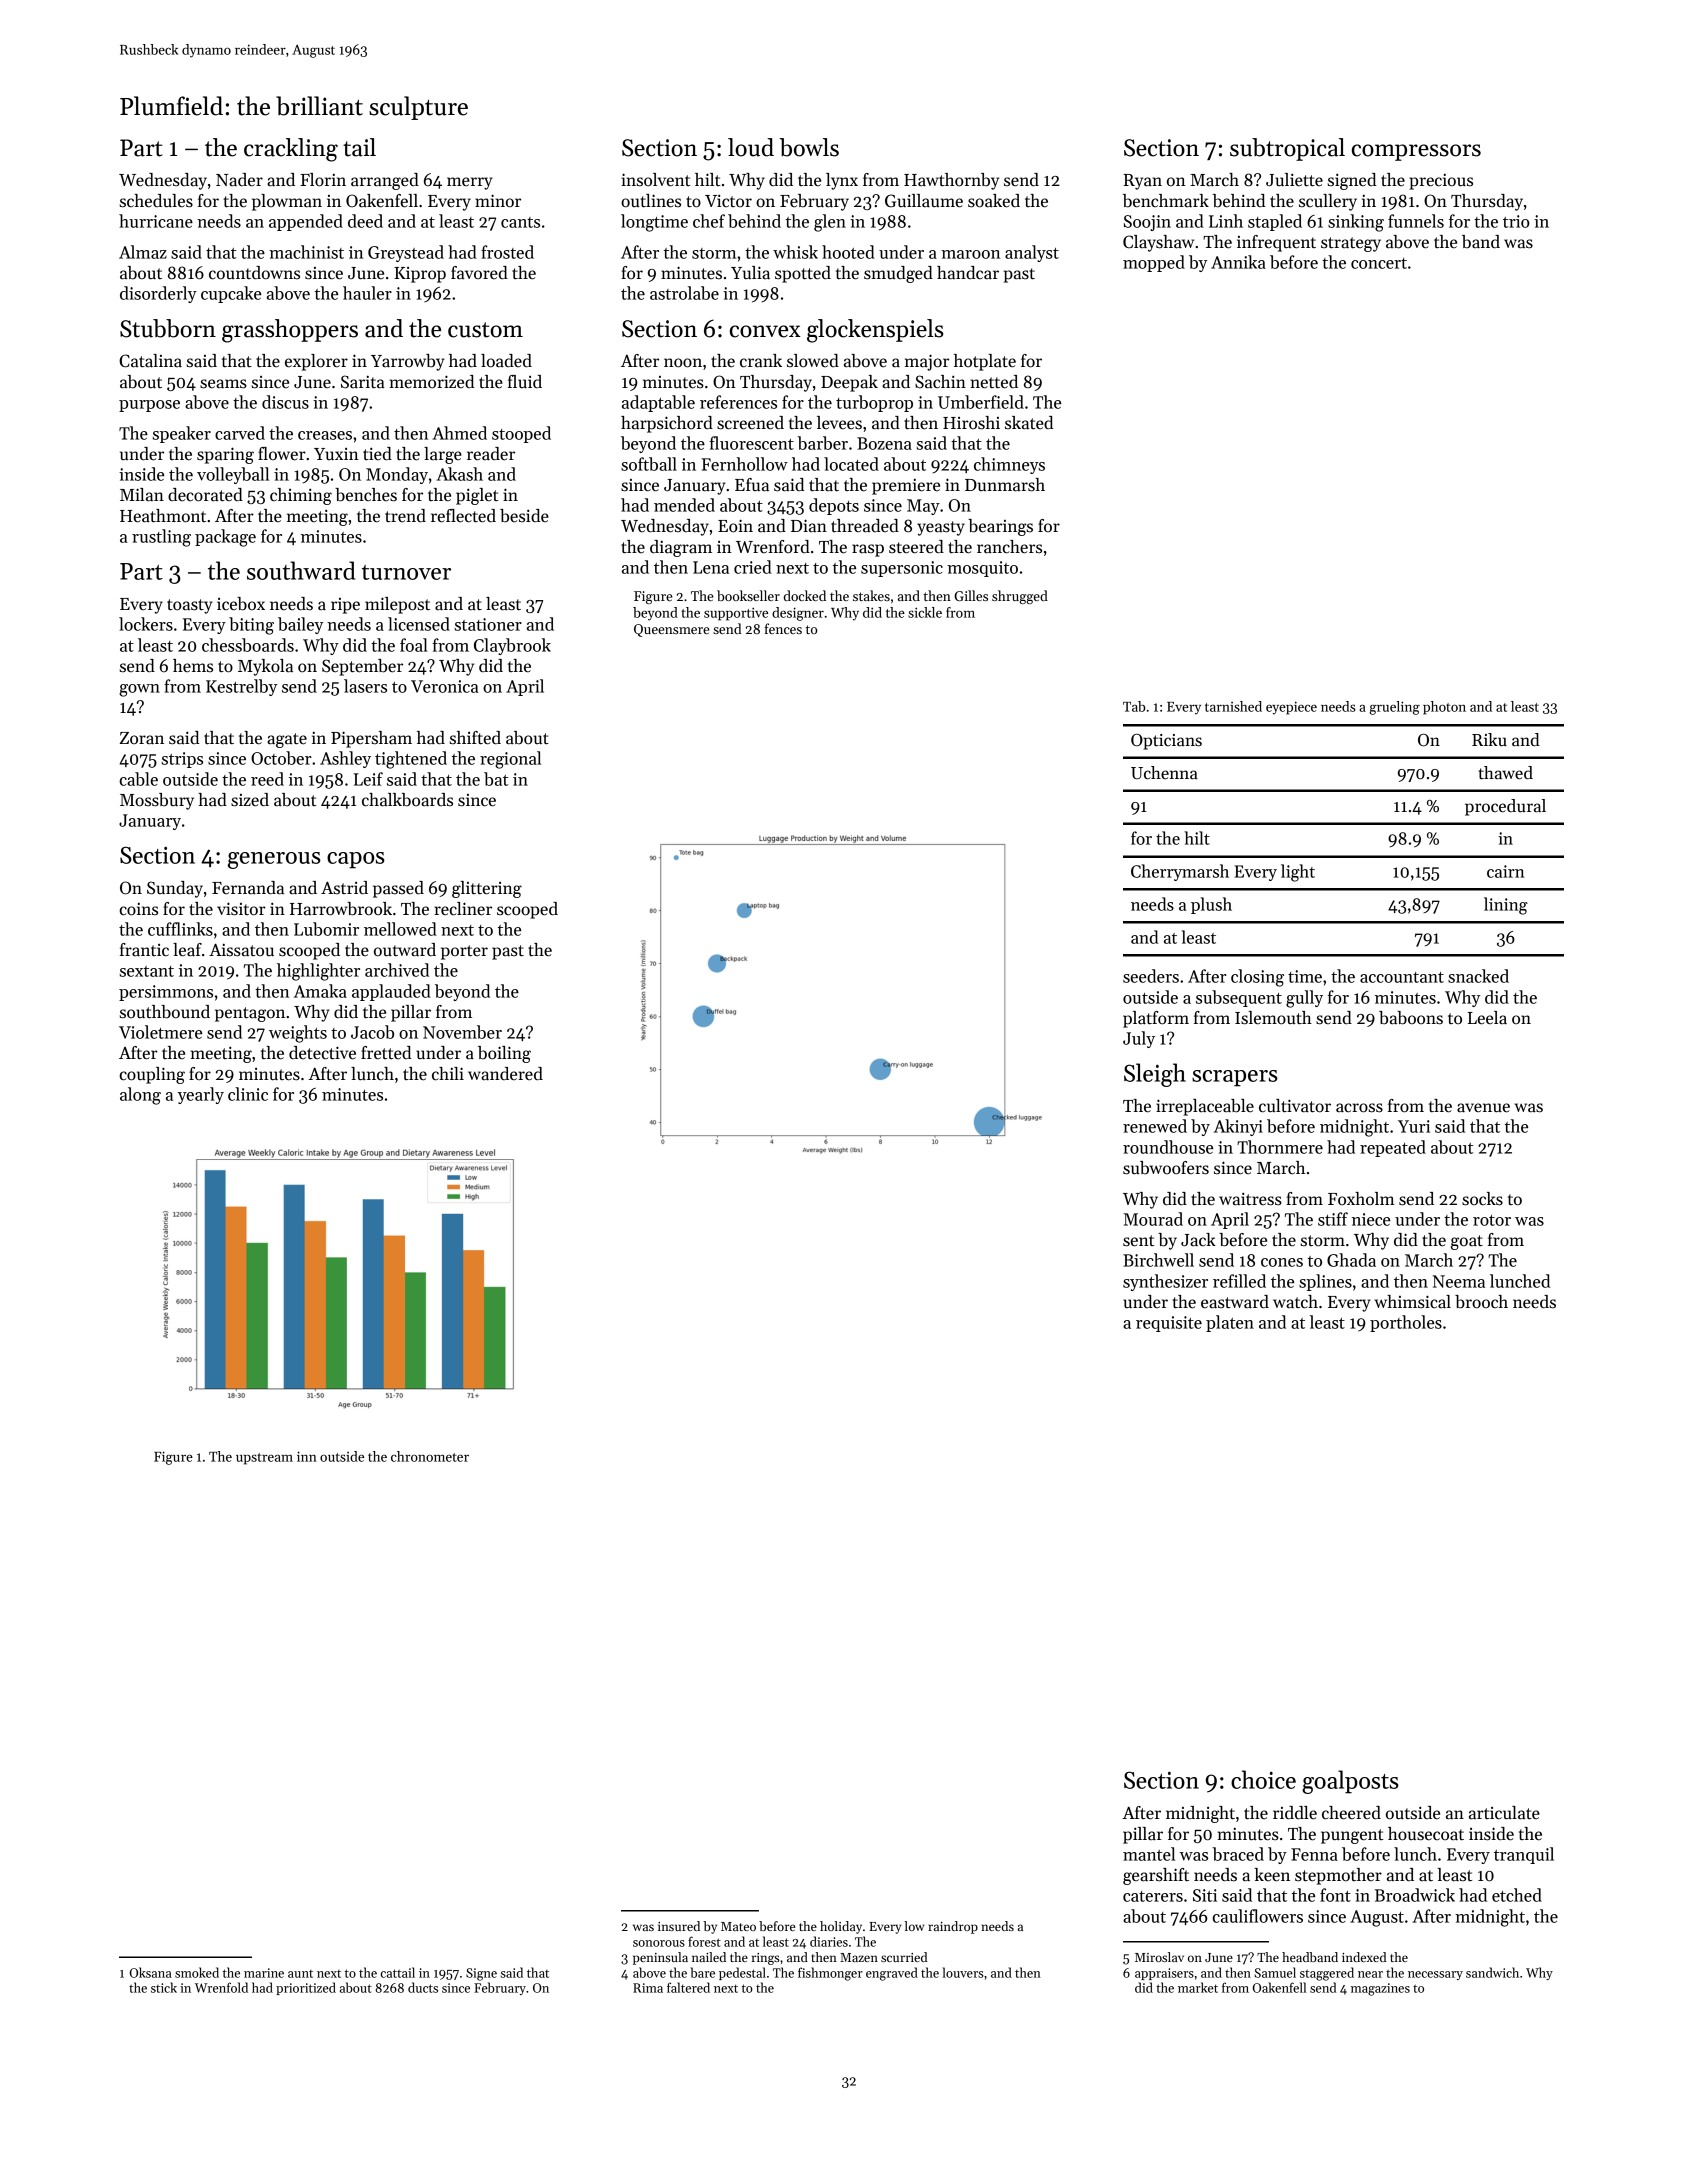 This screenshot has width=1683, height=2178. Describe the element at coordinates (307, 1456) in the screenshot. I see `inn` at that location.
